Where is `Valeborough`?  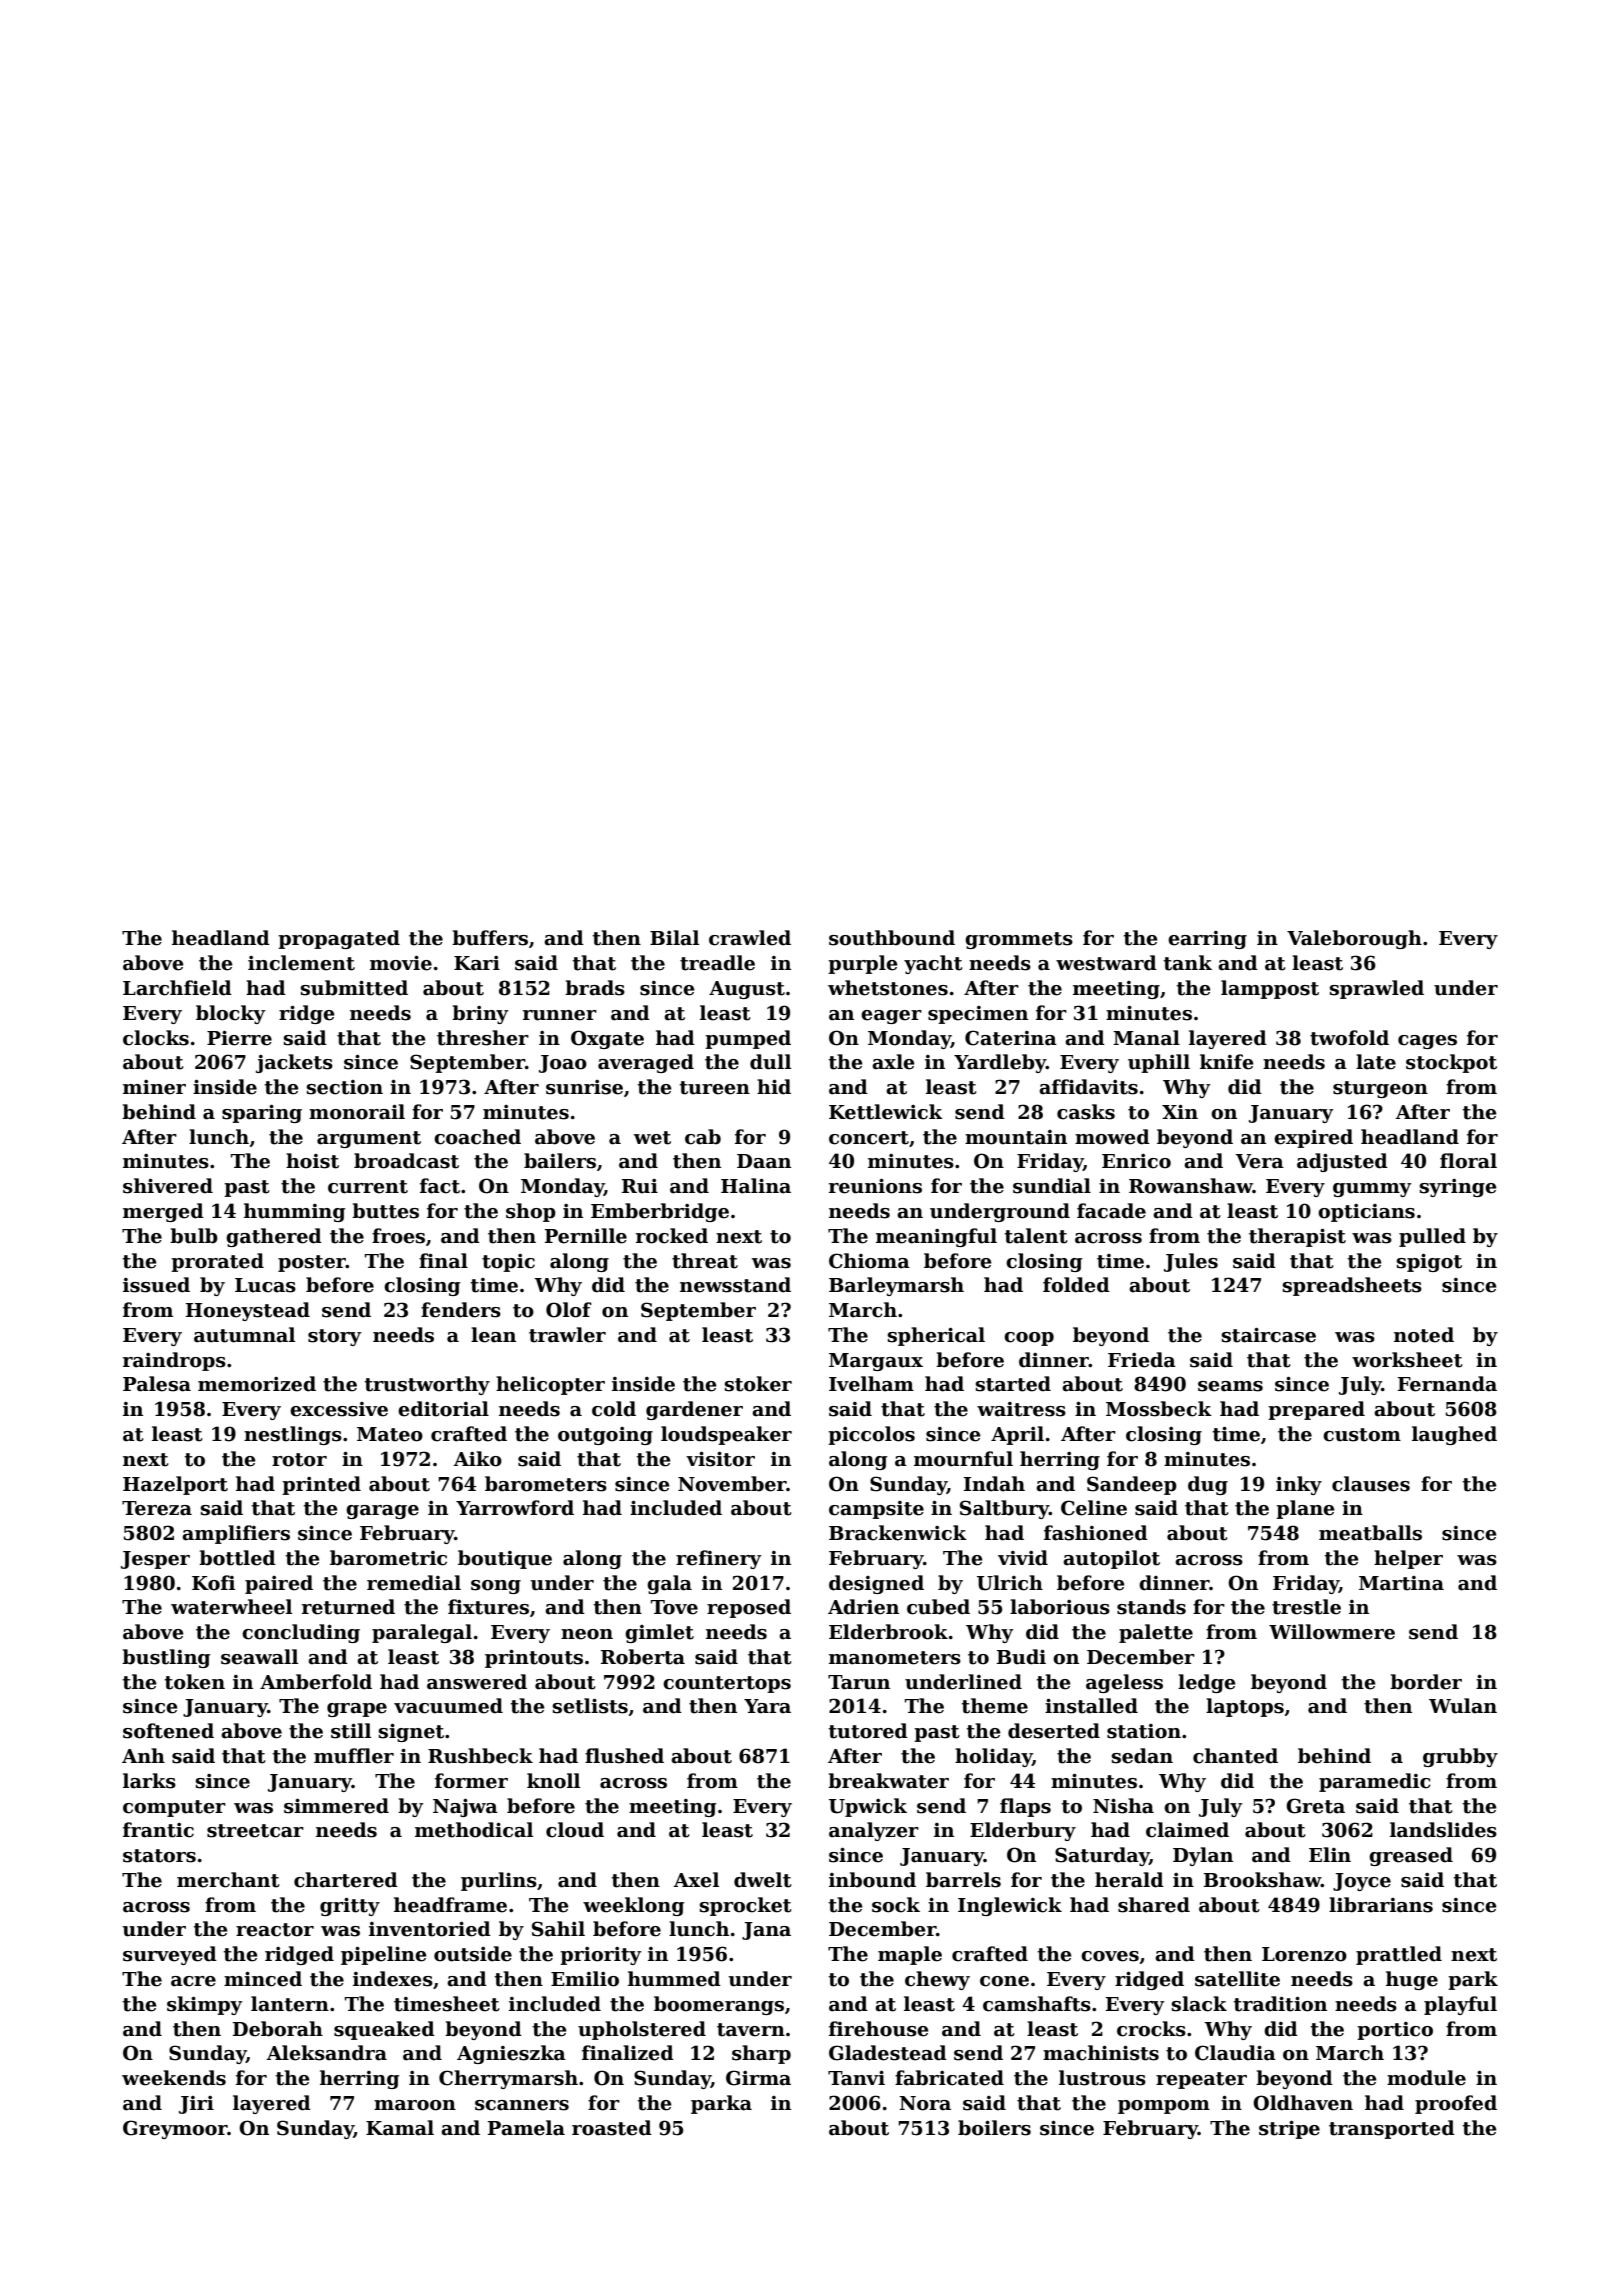
Valeborough is located at coordinates (1354, 939).
